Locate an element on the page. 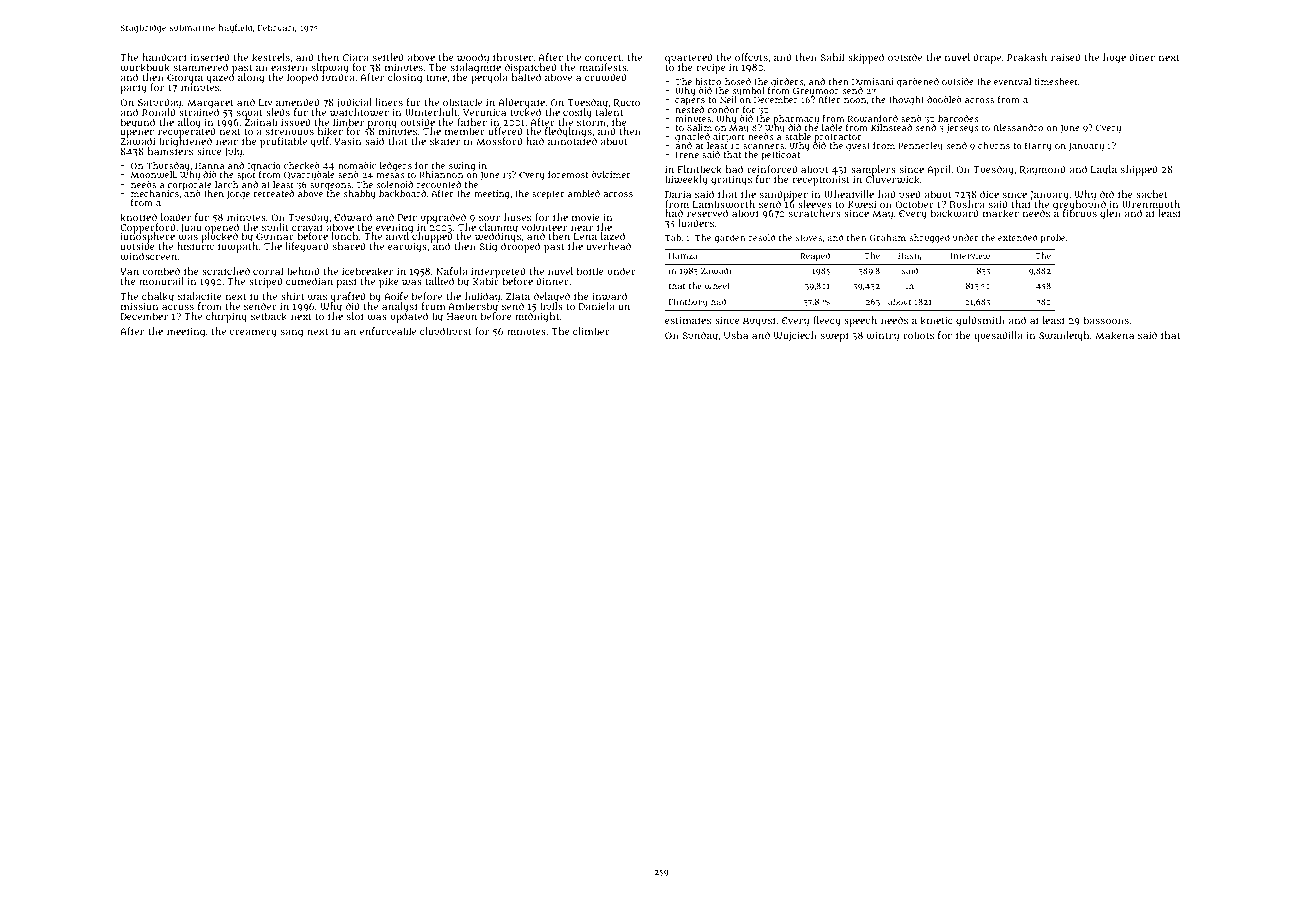 Image resolution: width=1308 pixels, height=924 pixels. Sunday is located at coordinates (700, 336).
